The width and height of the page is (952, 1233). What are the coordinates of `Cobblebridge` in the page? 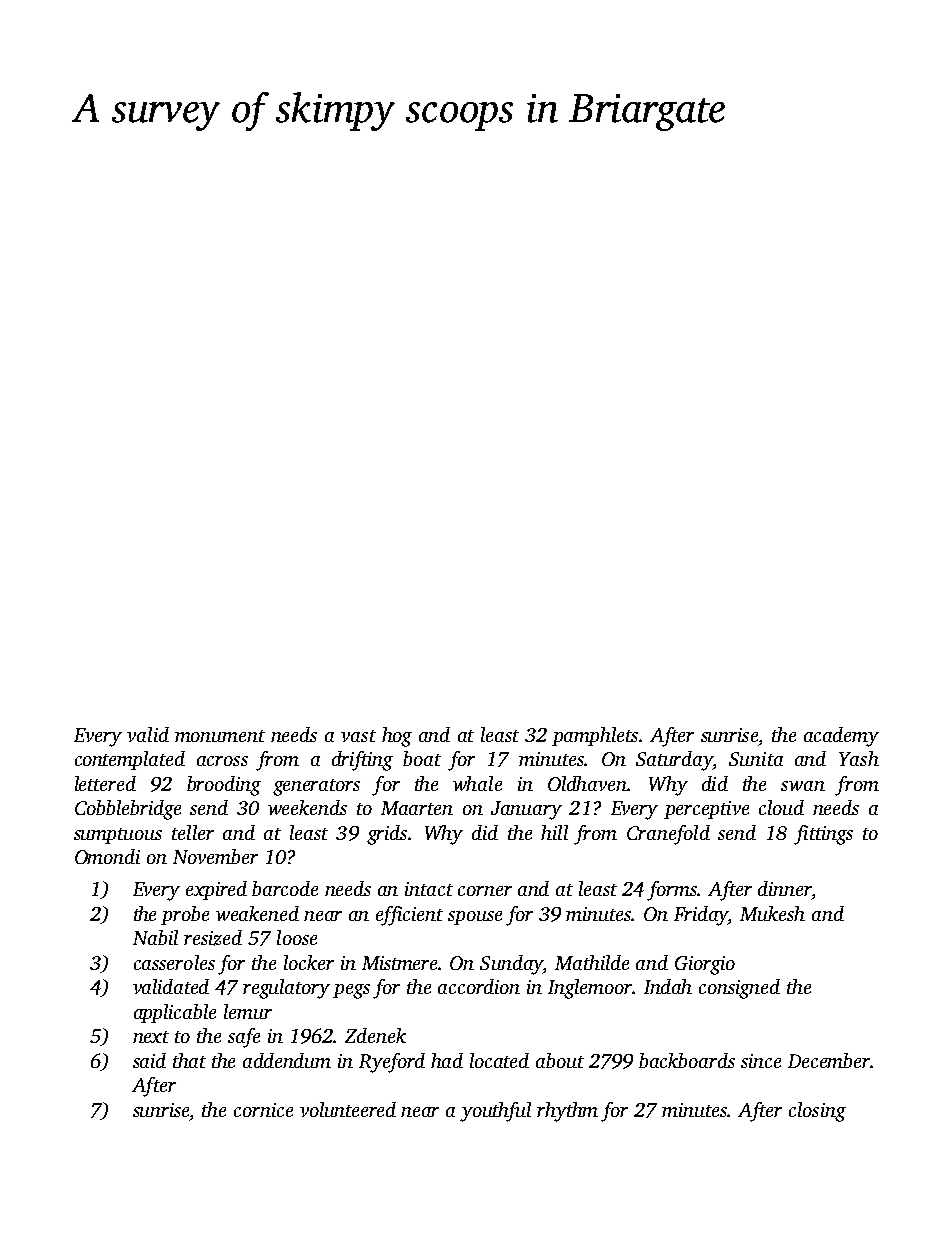 It's located at (128, 810).
